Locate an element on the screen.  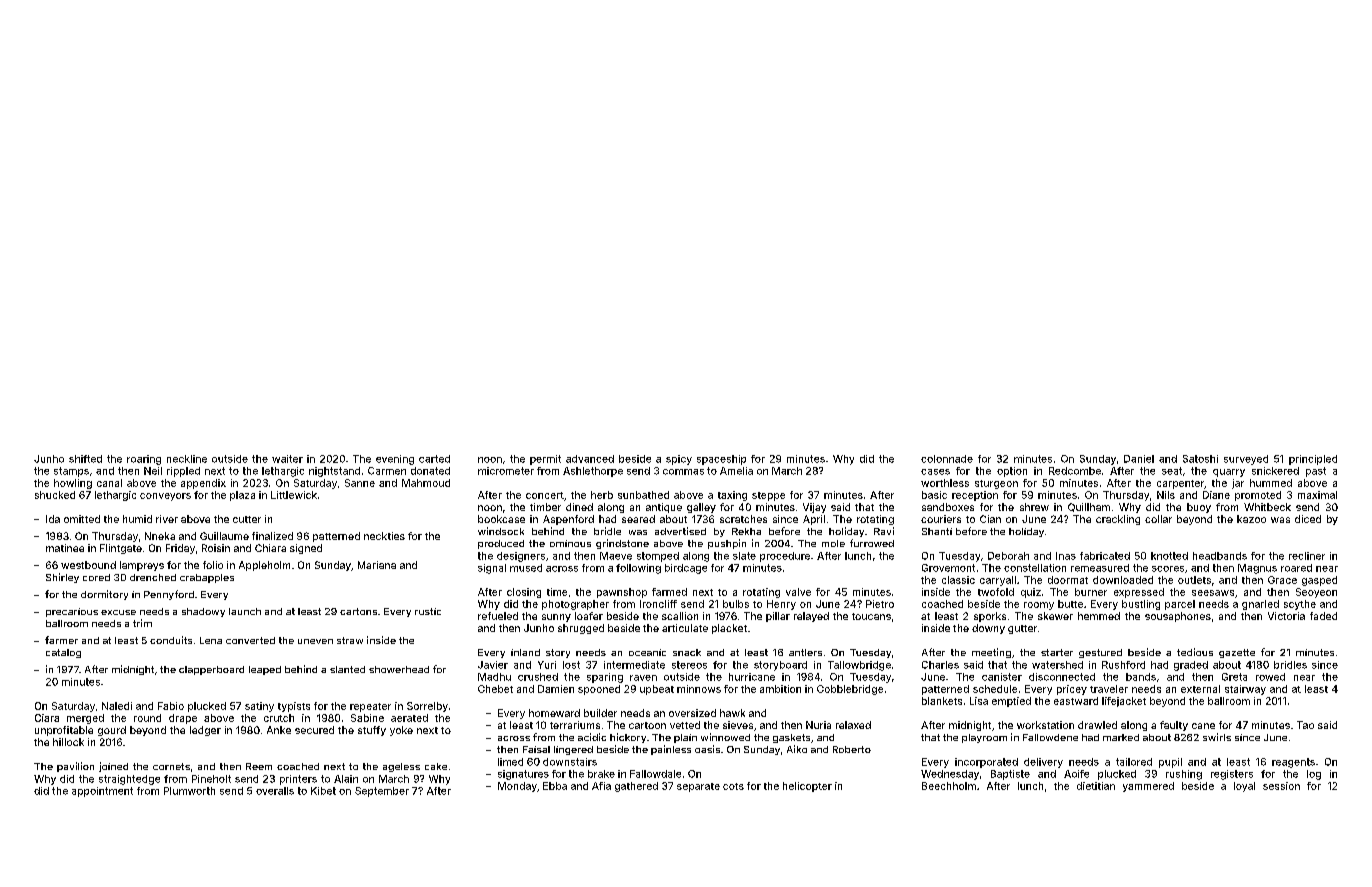
September is located at coordinates (382, 792).
